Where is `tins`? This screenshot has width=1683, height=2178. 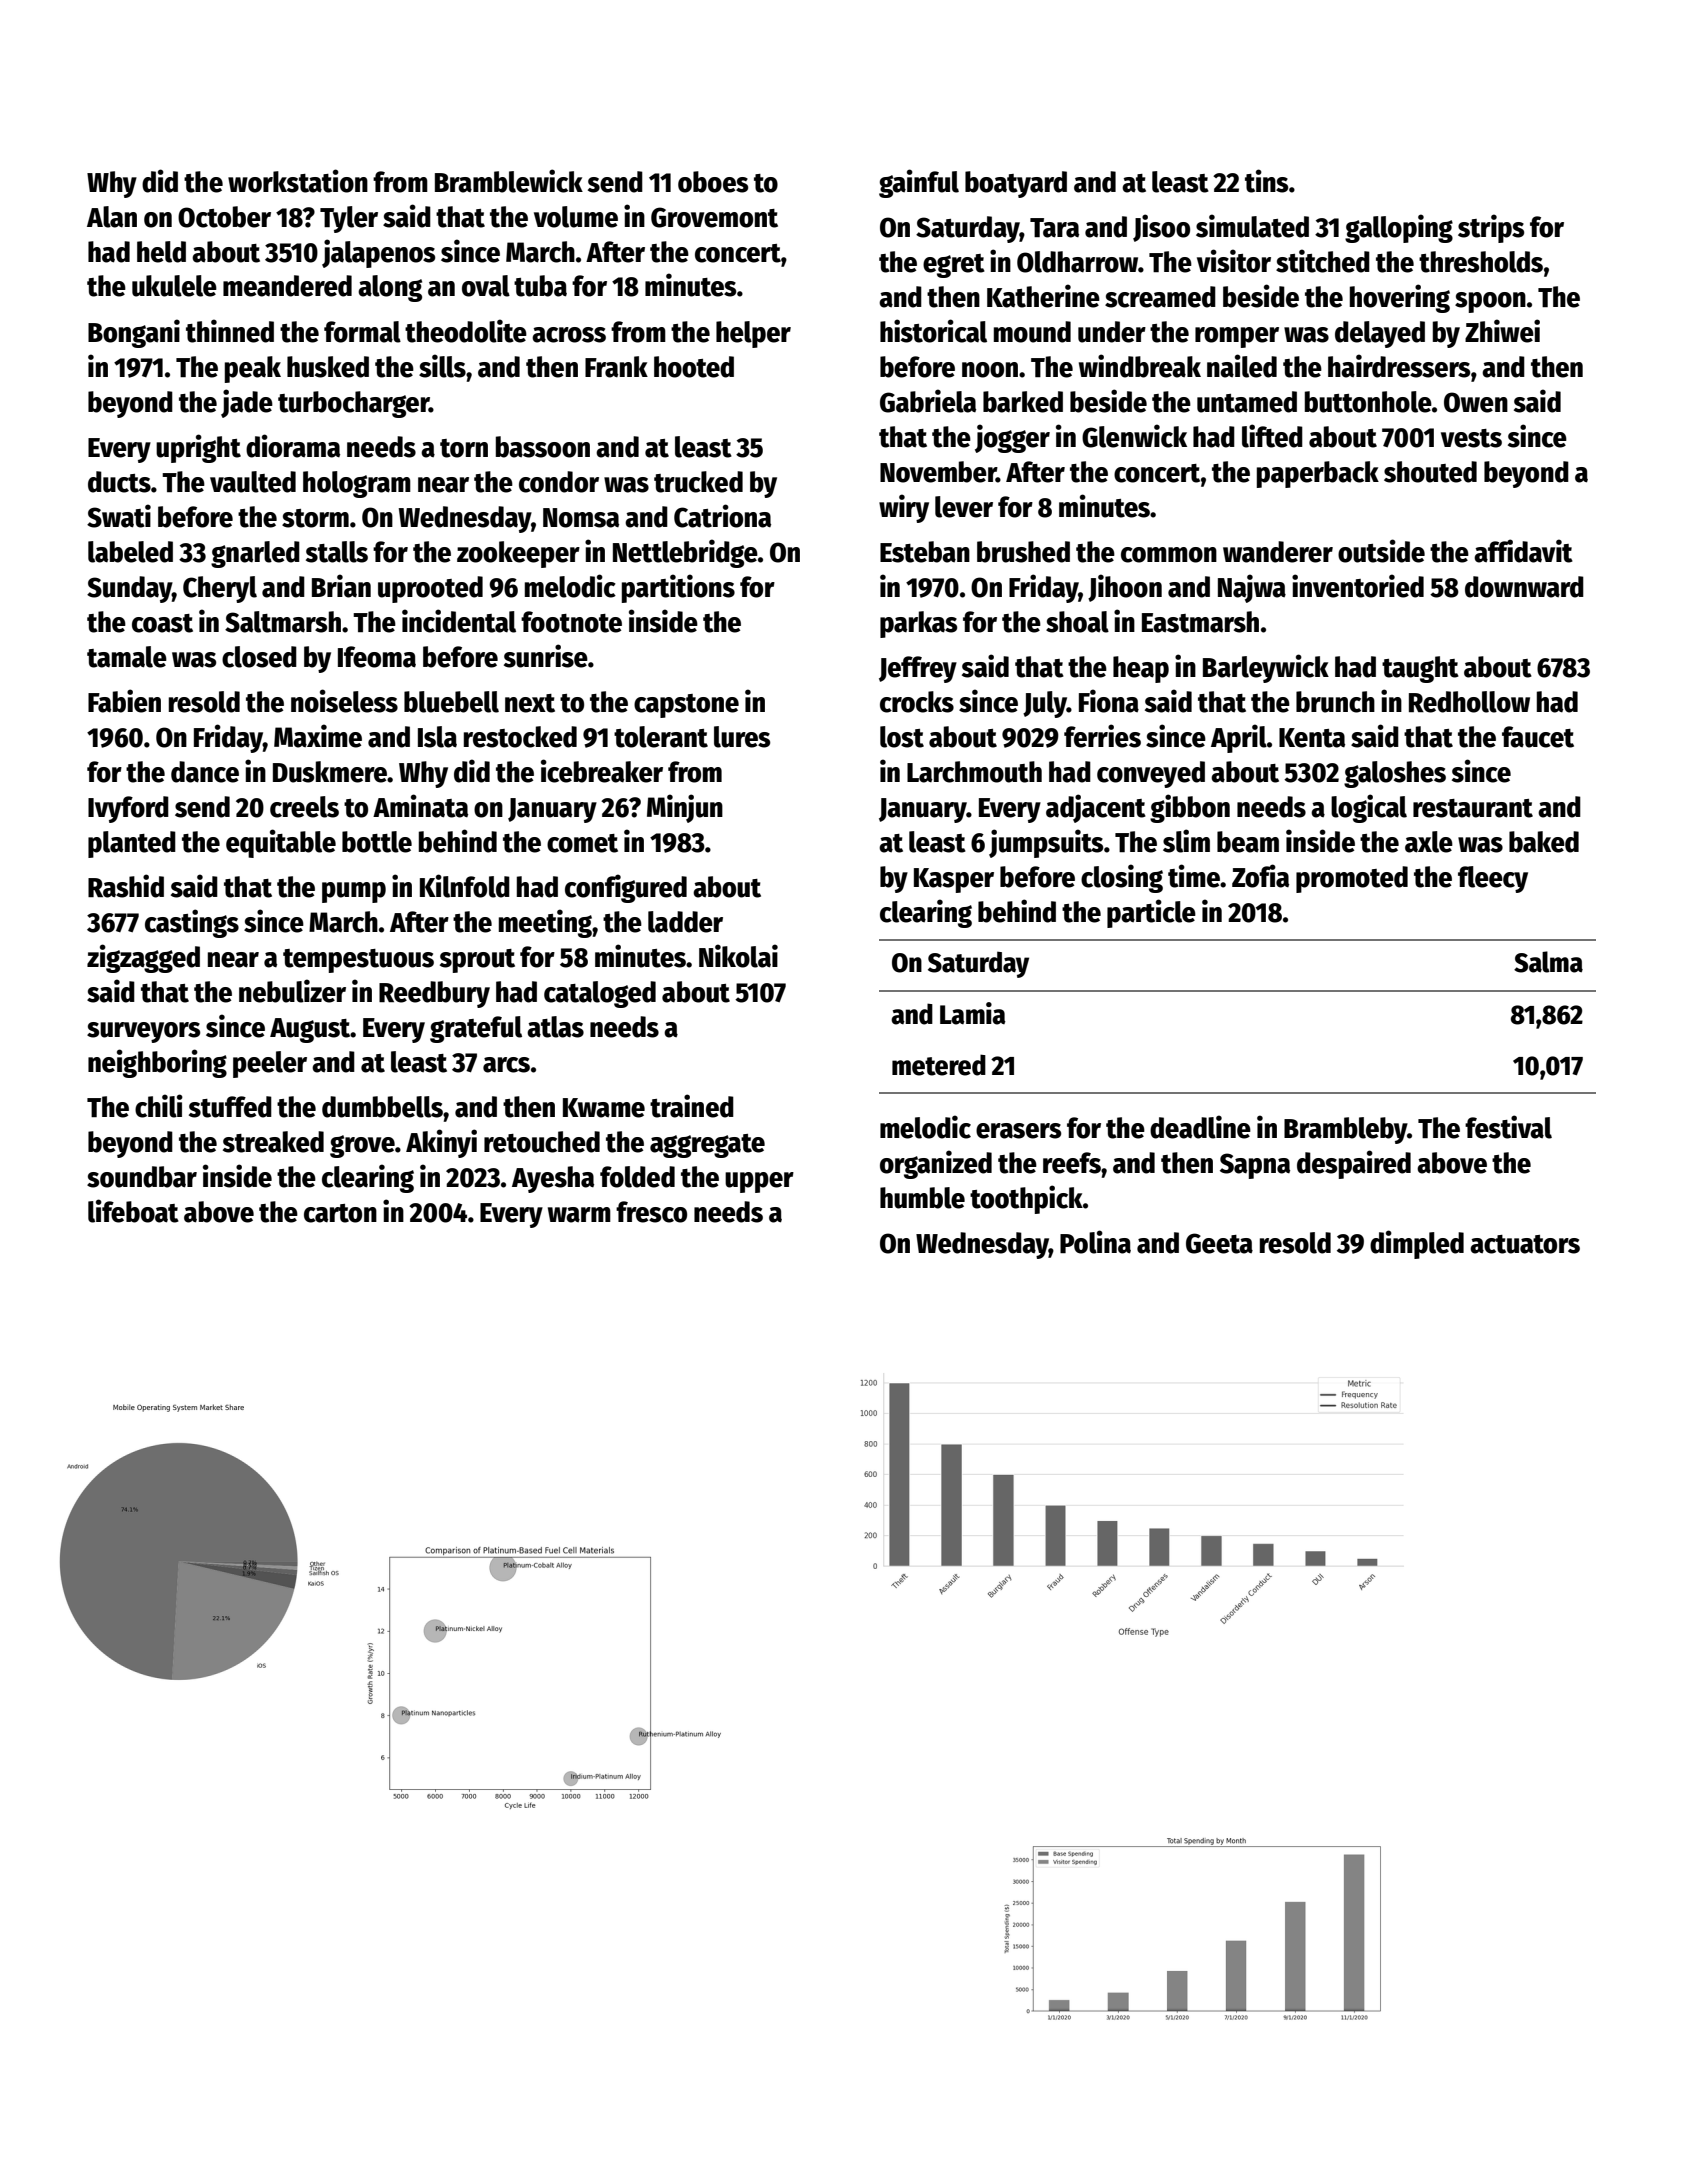
tins is located at coordinates (1266, 181).
